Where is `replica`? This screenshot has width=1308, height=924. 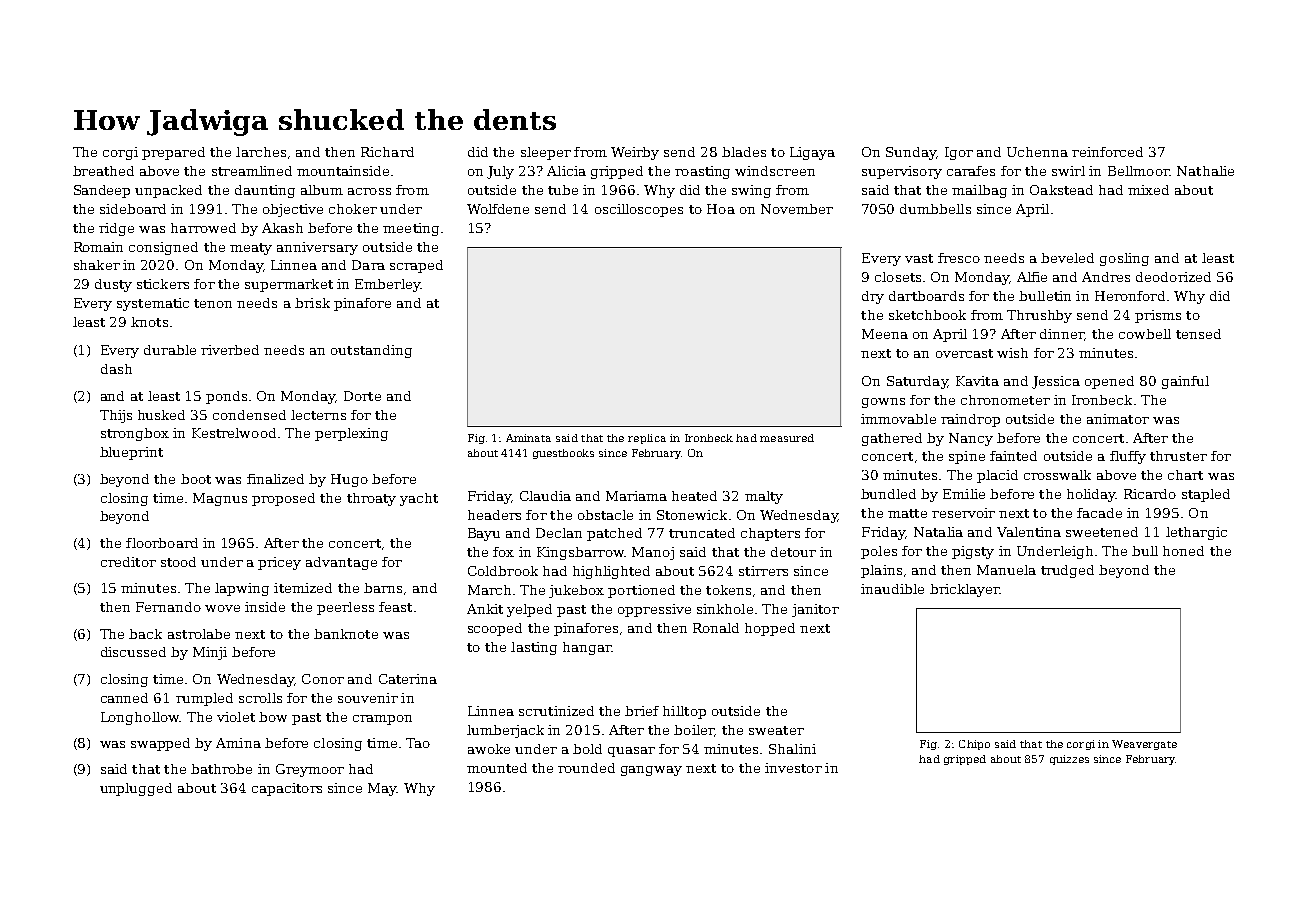 replica is located at coordinates (647, 439).
